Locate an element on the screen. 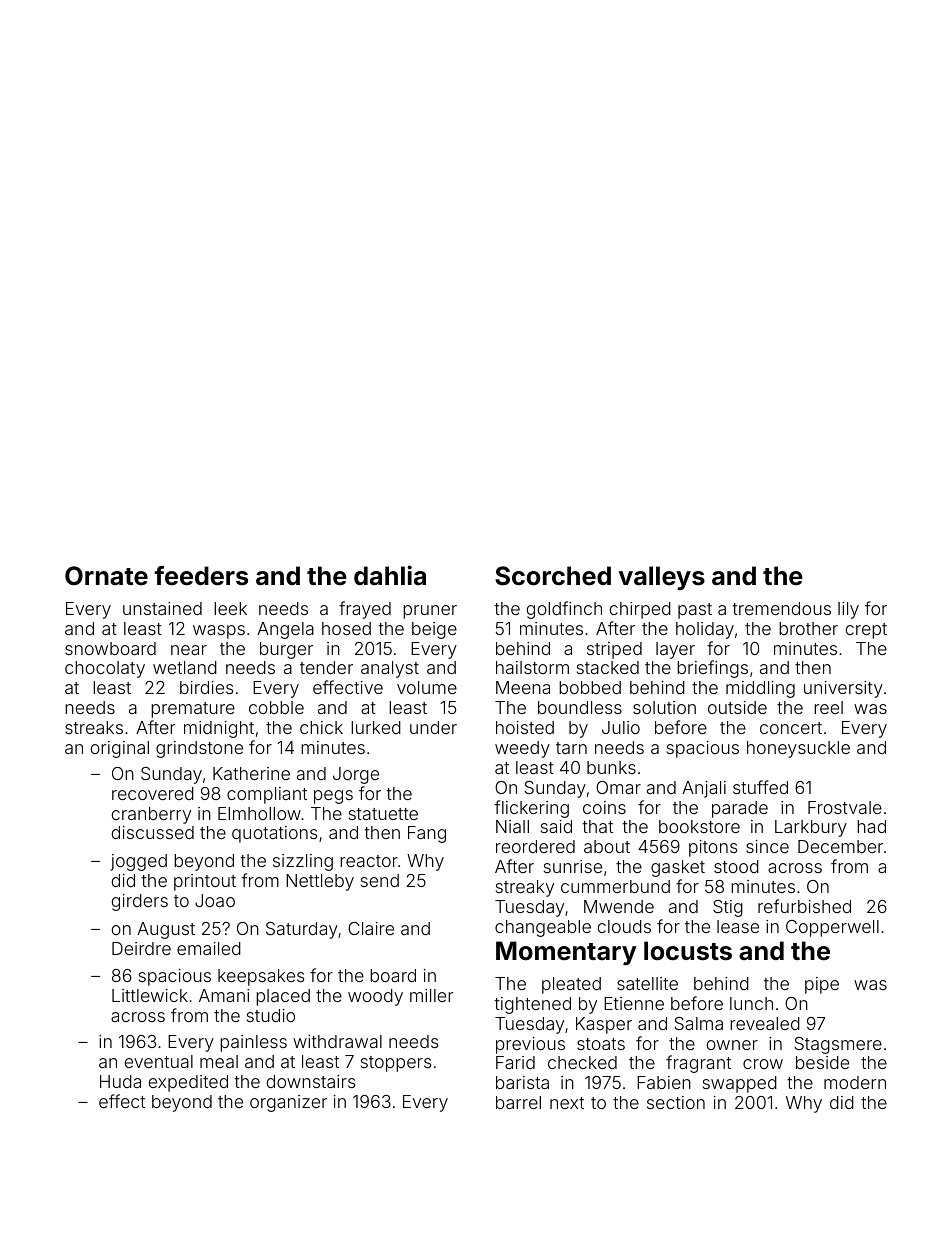  emailed is located at coordinates (209, 948).
